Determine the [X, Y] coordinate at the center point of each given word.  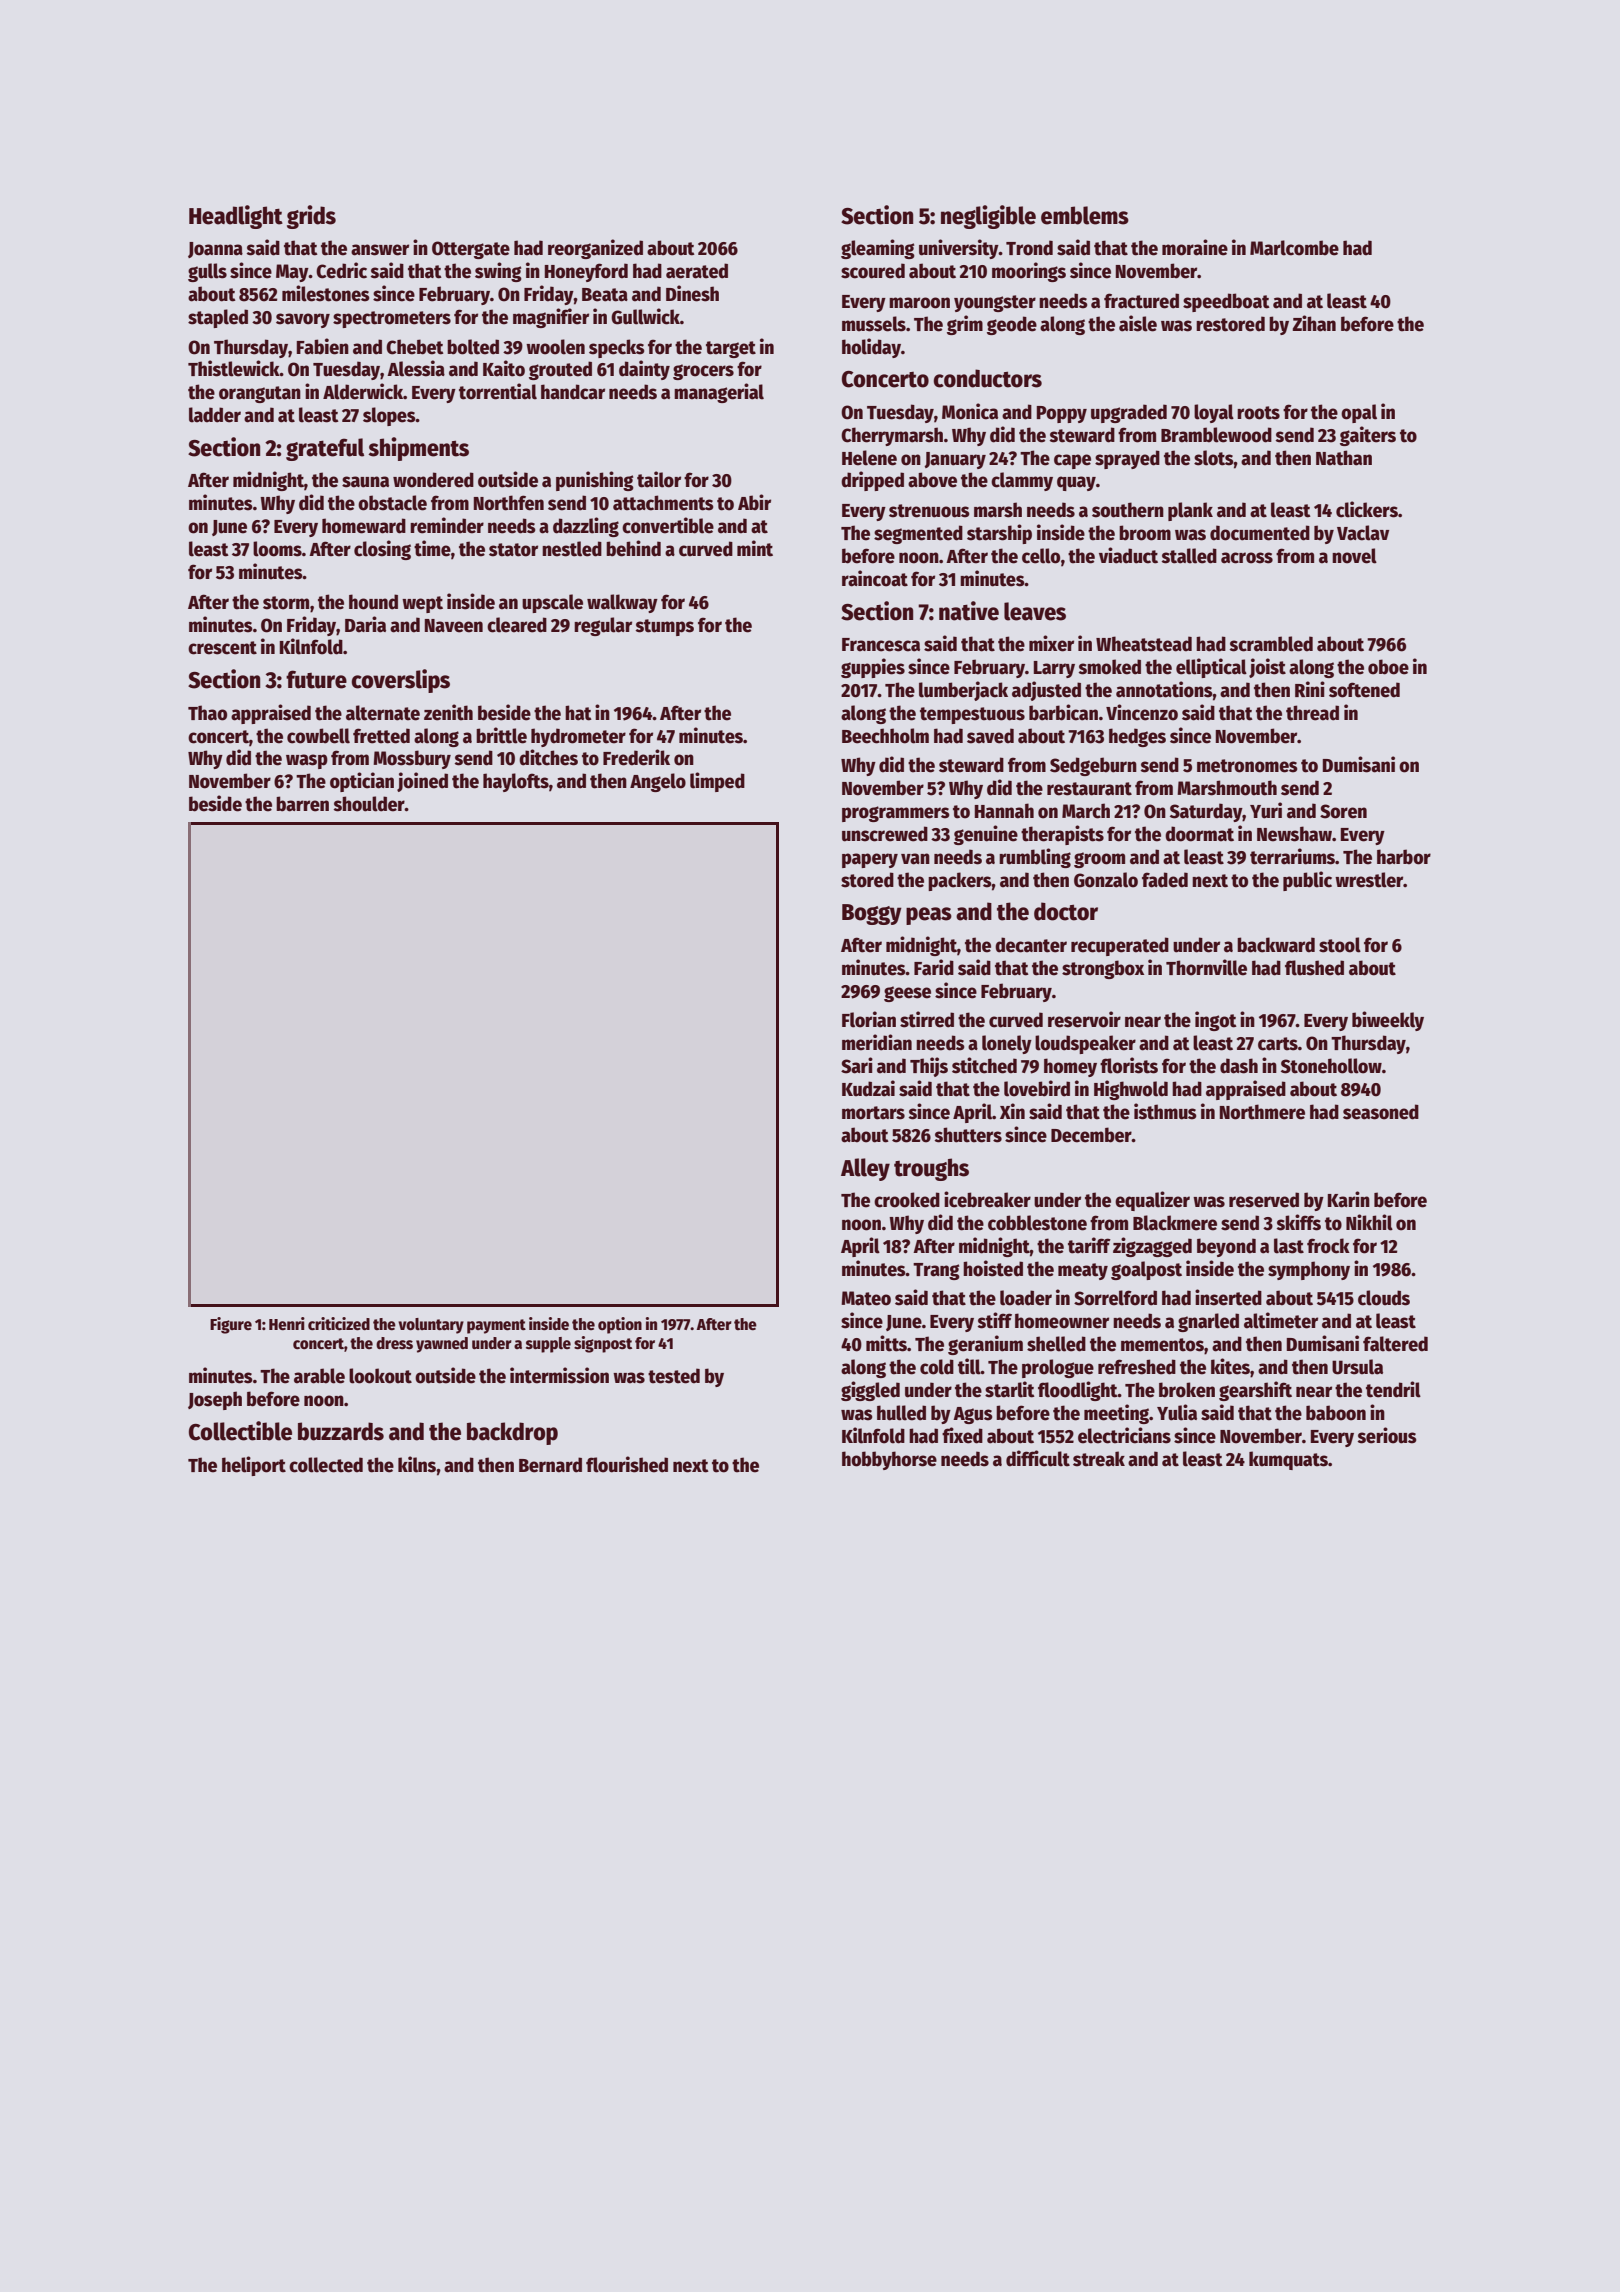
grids [311, 217]
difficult [1038, 1458]
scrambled [1271, 644]
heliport [254, 1466]
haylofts [516, 782]
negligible [988, 217]
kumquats [1288, 1460]
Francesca [881, 645]
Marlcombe [1294, 248]
